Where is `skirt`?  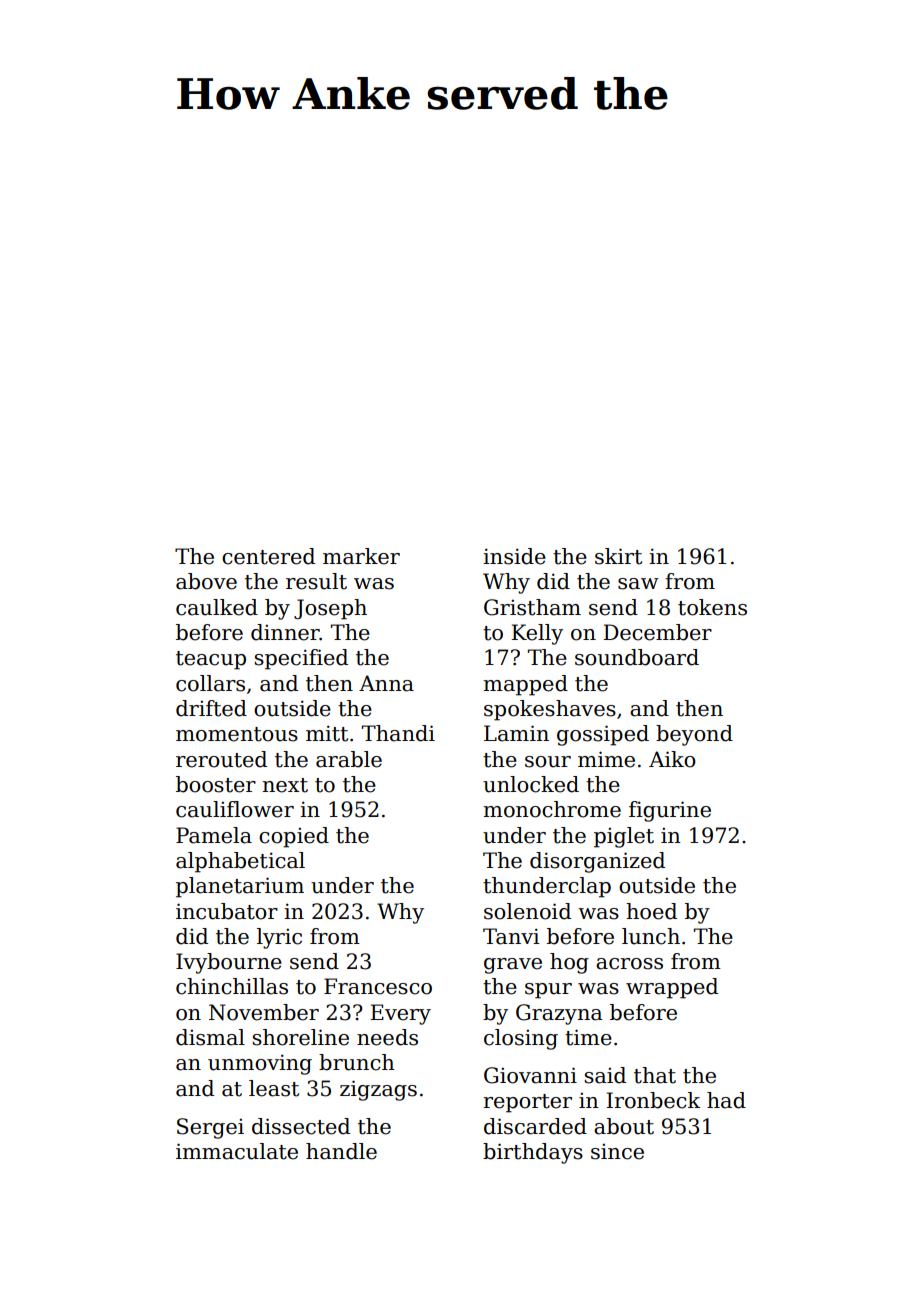 skirt is located at coordinates (618, 556).
